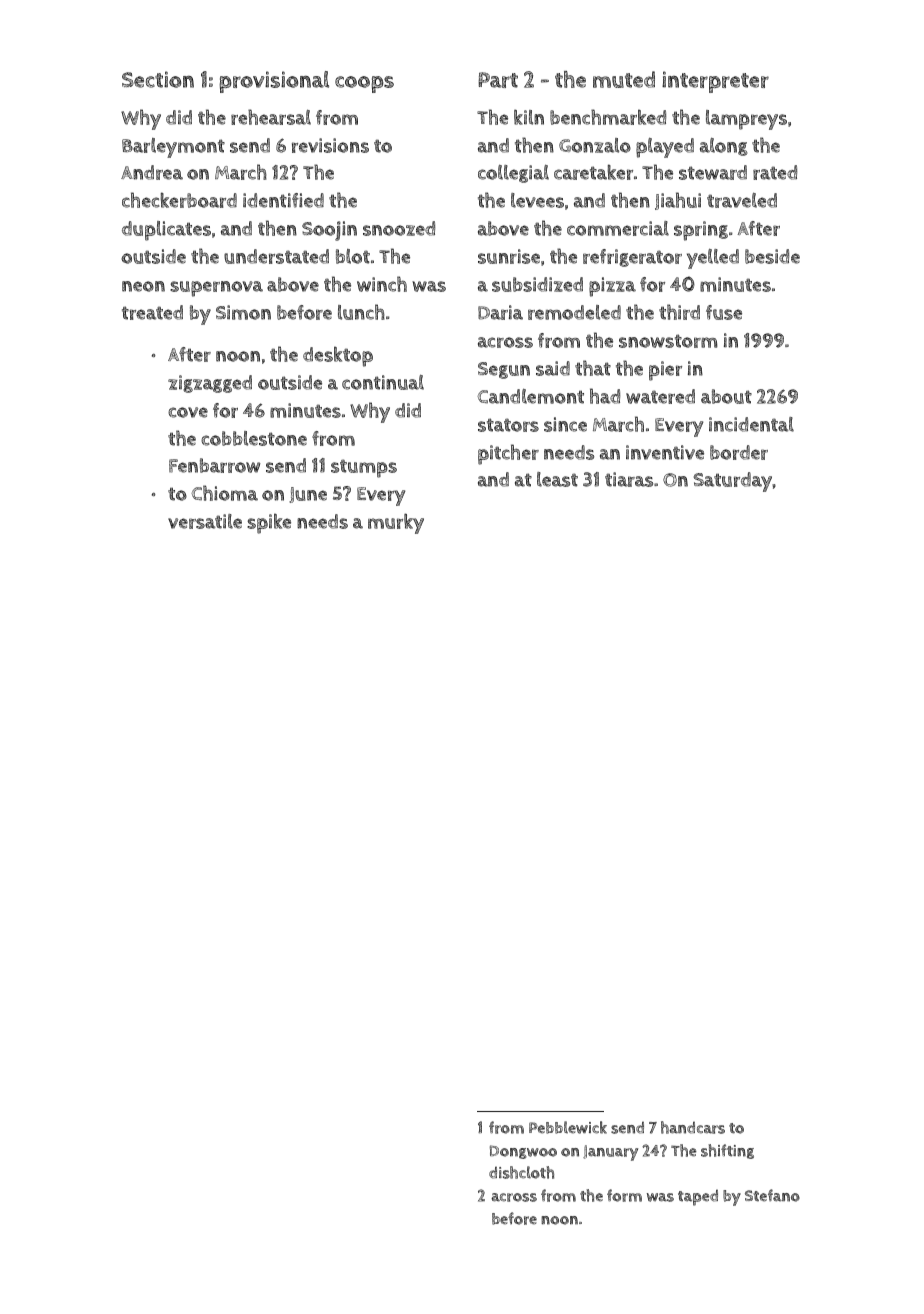  I want to click on Part, so click(498, 80).
